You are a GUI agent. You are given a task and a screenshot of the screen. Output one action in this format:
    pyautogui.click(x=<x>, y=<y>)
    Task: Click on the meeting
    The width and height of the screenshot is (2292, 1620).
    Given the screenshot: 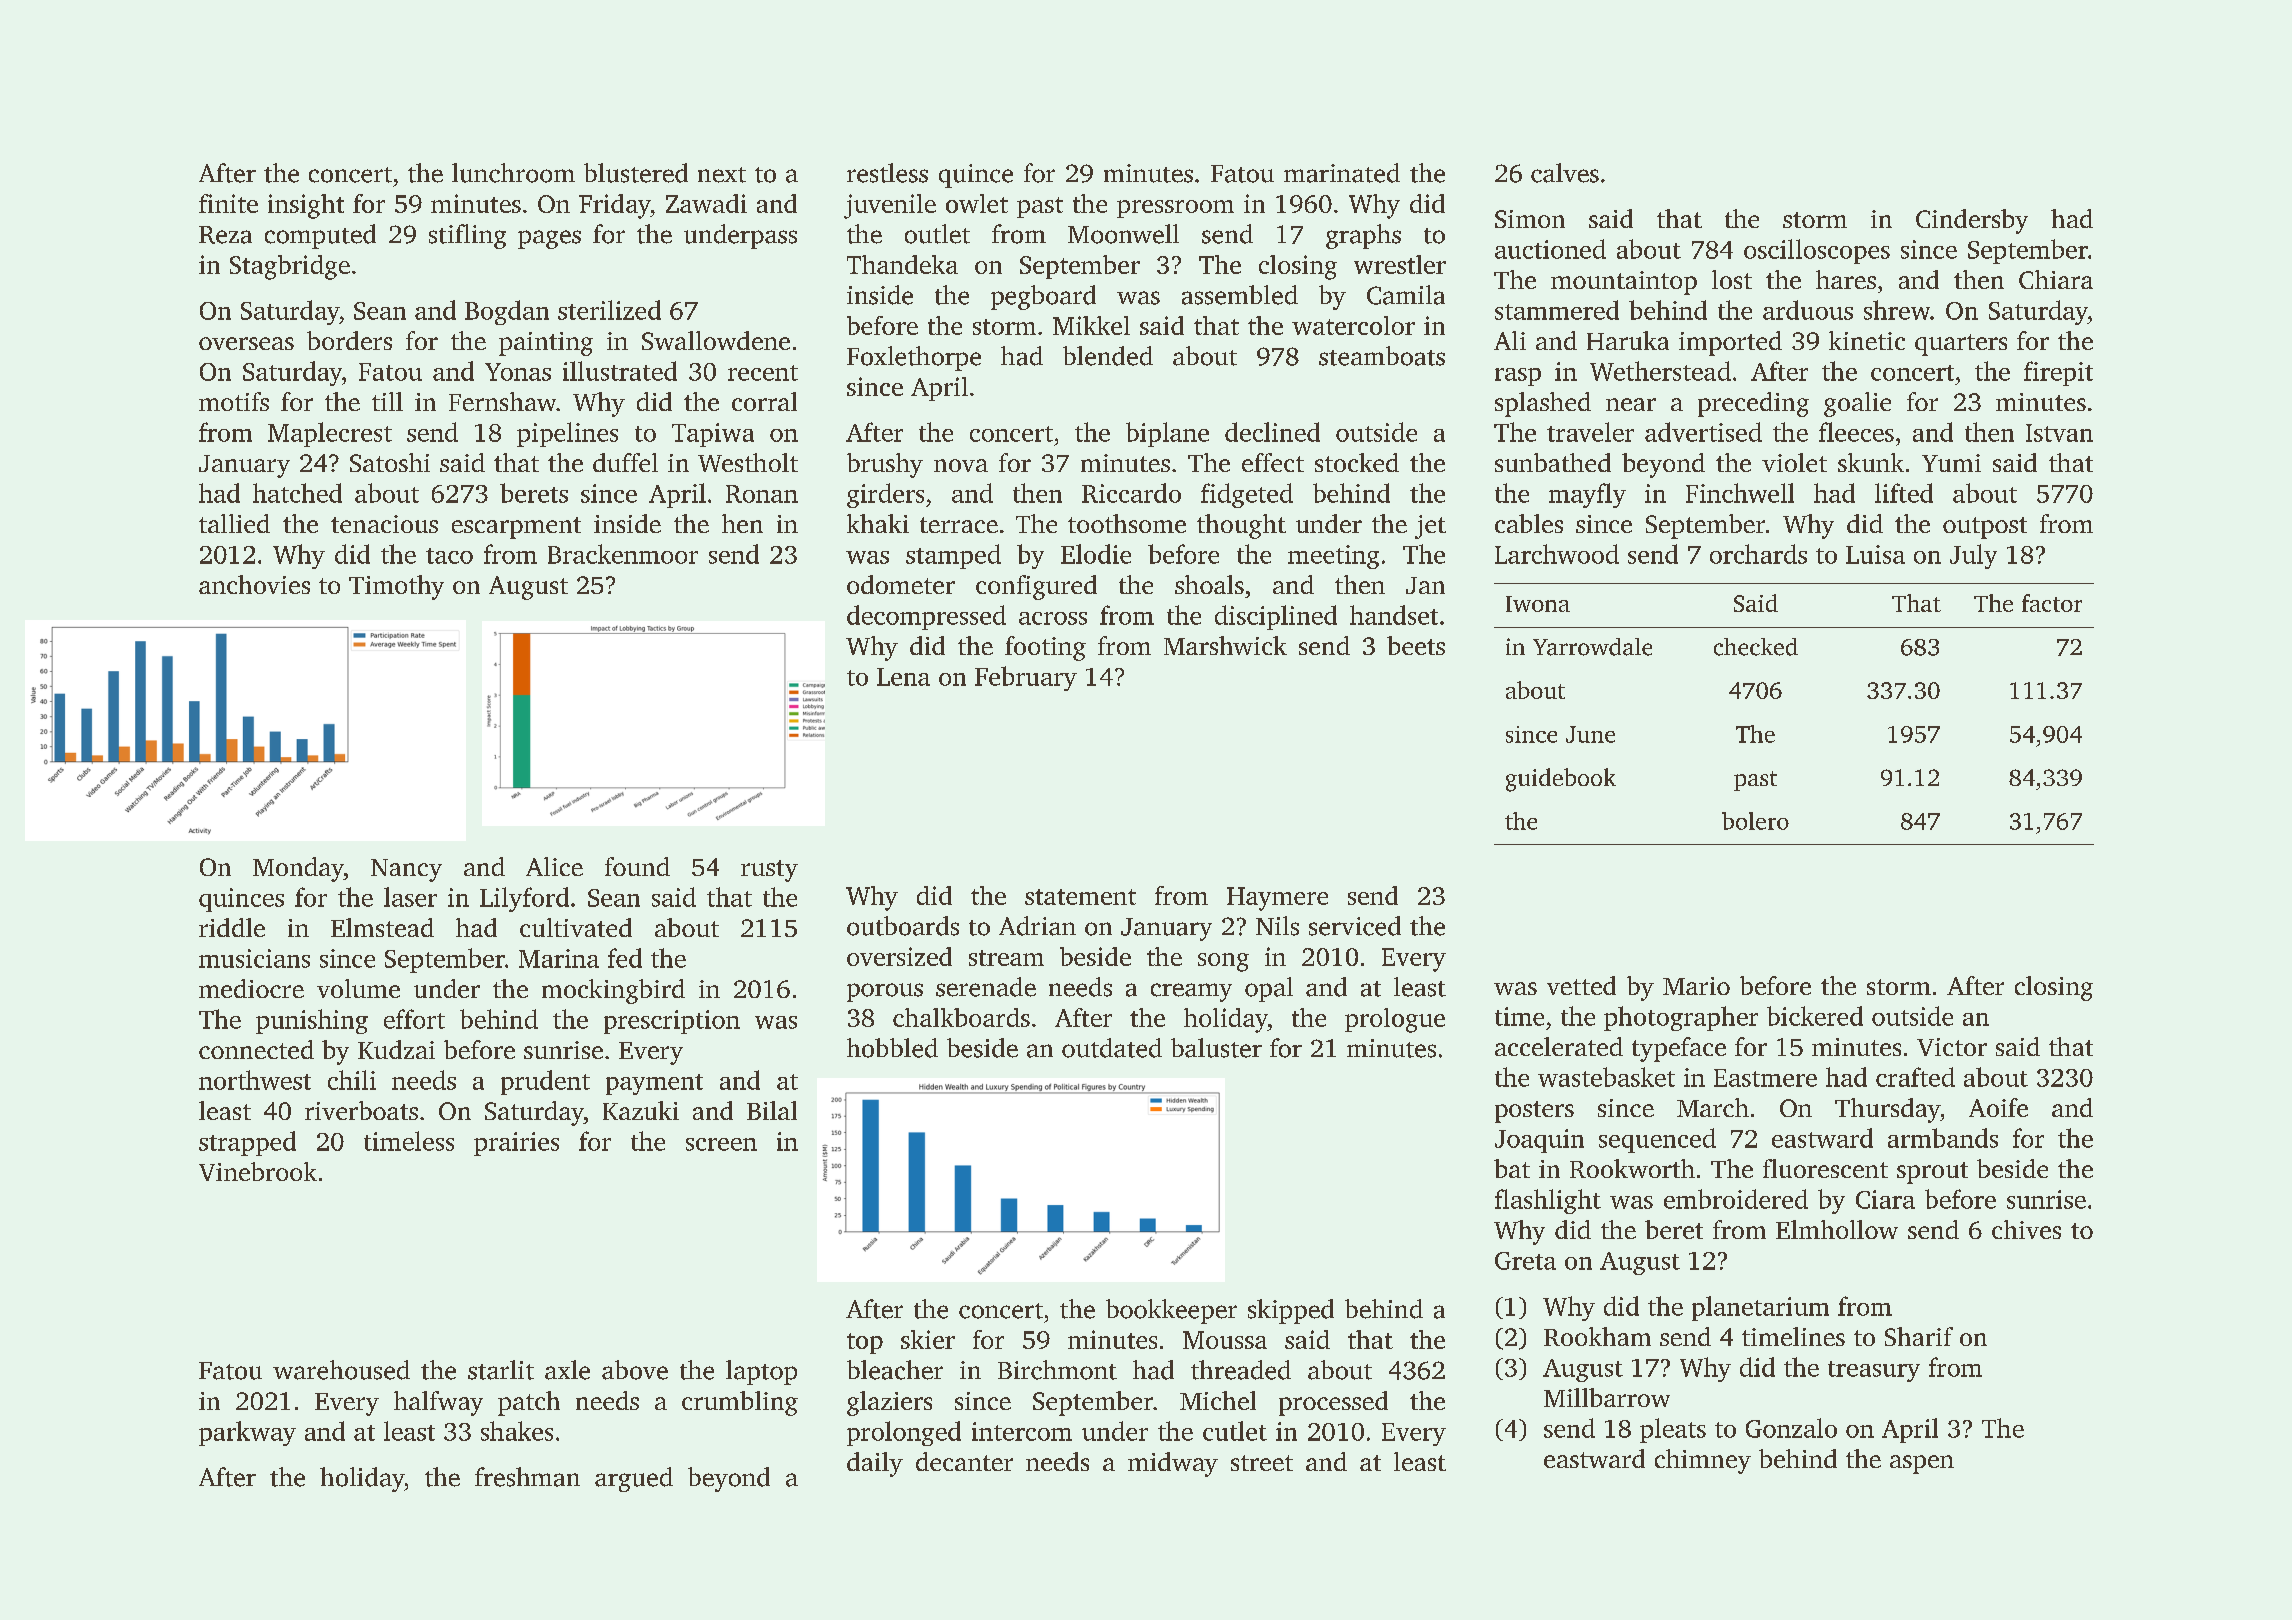 What is the action you would take?
    pyautogui.click(x=1333, y=557)
